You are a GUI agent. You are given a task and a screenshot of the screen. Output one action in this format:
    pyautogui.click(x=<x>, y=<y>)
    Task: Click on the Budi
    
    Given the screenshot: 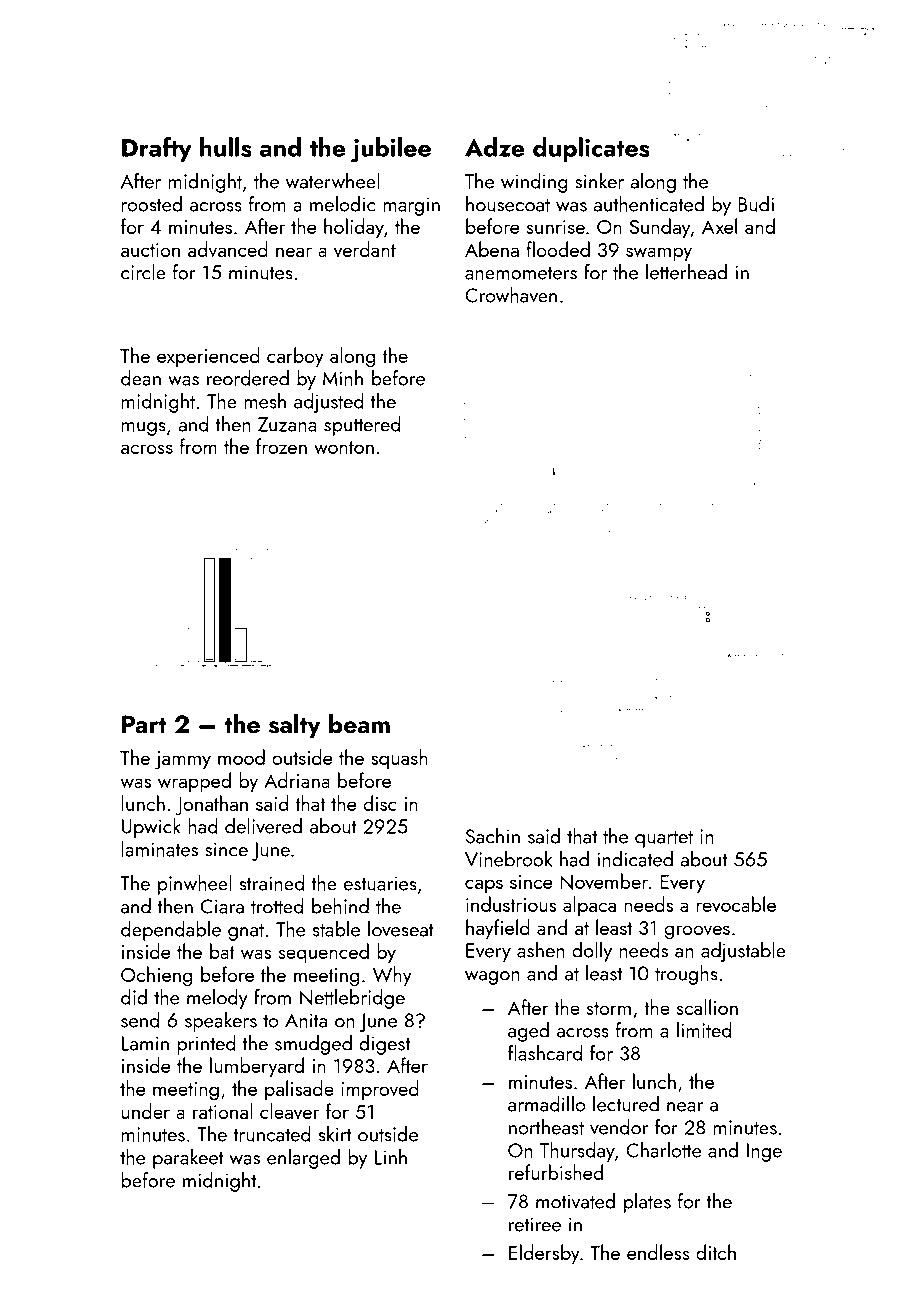 What is the action you would take?
    pyautogui.click(x=756, y=204)
